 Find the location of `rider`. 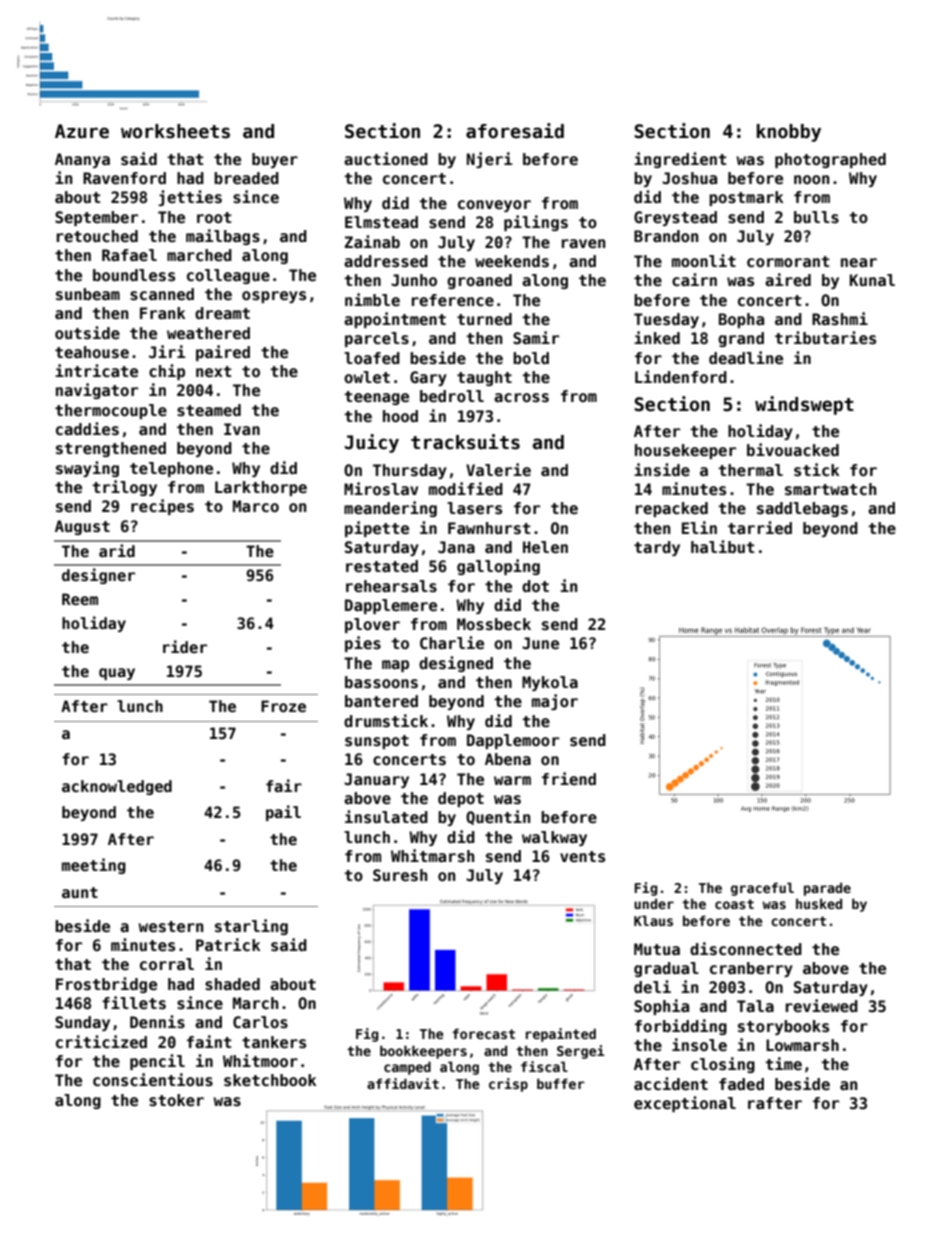

rider is located at coordinates (185, 646).
